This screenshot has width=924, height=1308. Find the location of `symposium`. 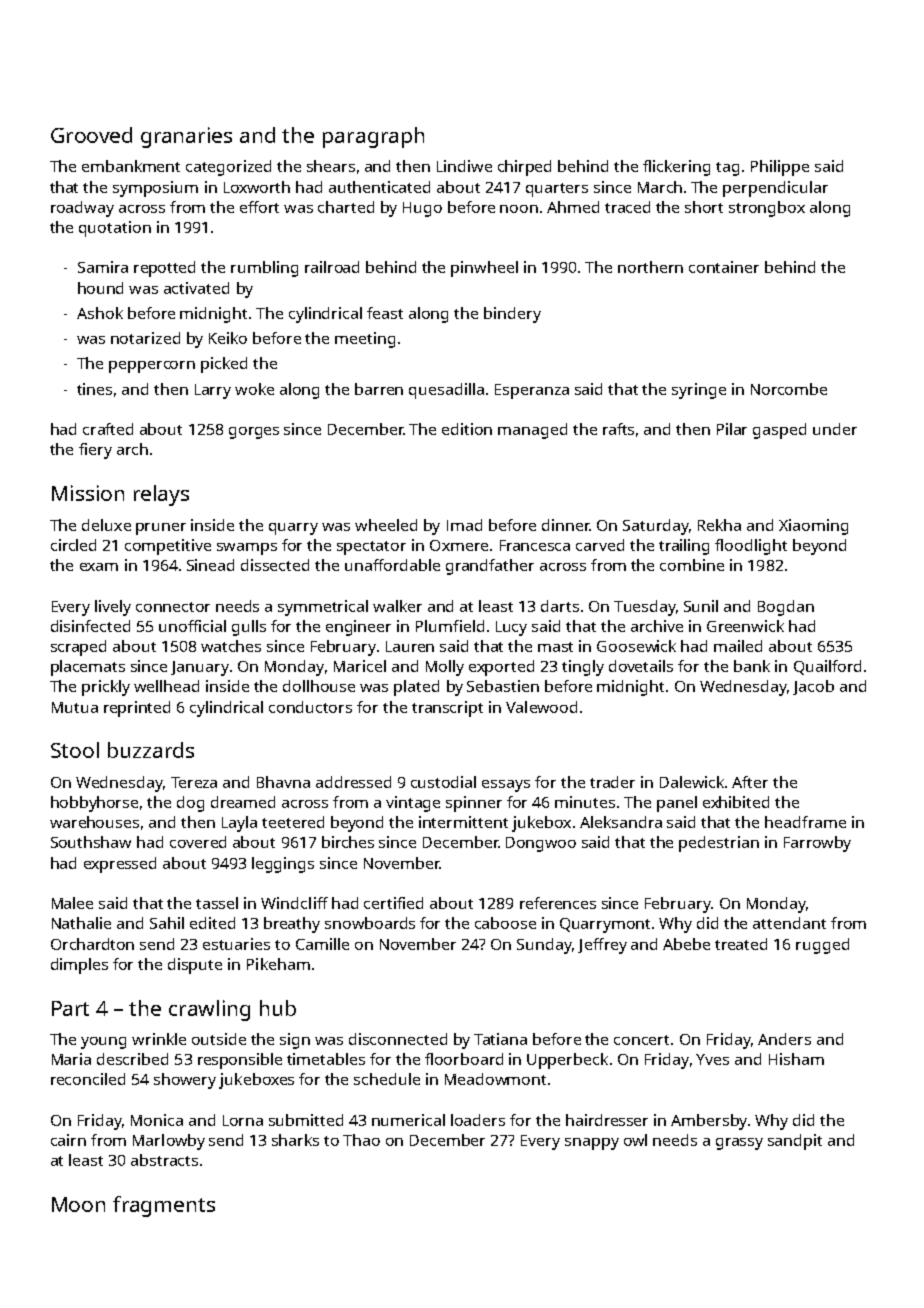

symposium is located at coordinates (155, 189).
